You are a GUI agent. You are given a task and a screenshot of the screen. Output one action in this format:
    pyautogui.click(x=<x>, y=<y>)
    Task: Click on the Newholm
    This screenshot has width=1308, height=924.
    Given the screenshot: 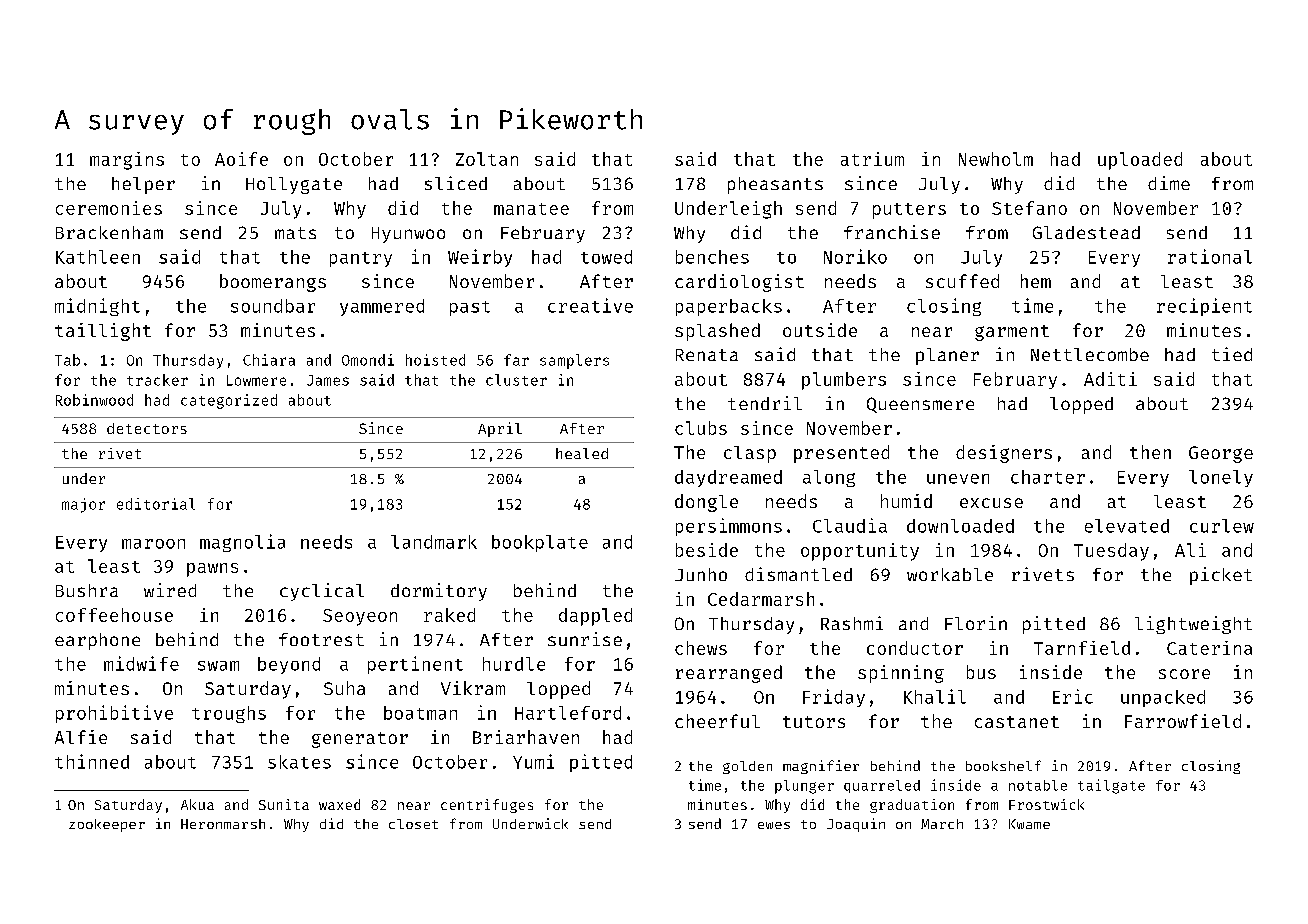 What is the action you would take?
    pyautogui.click(x=996, y=159)
